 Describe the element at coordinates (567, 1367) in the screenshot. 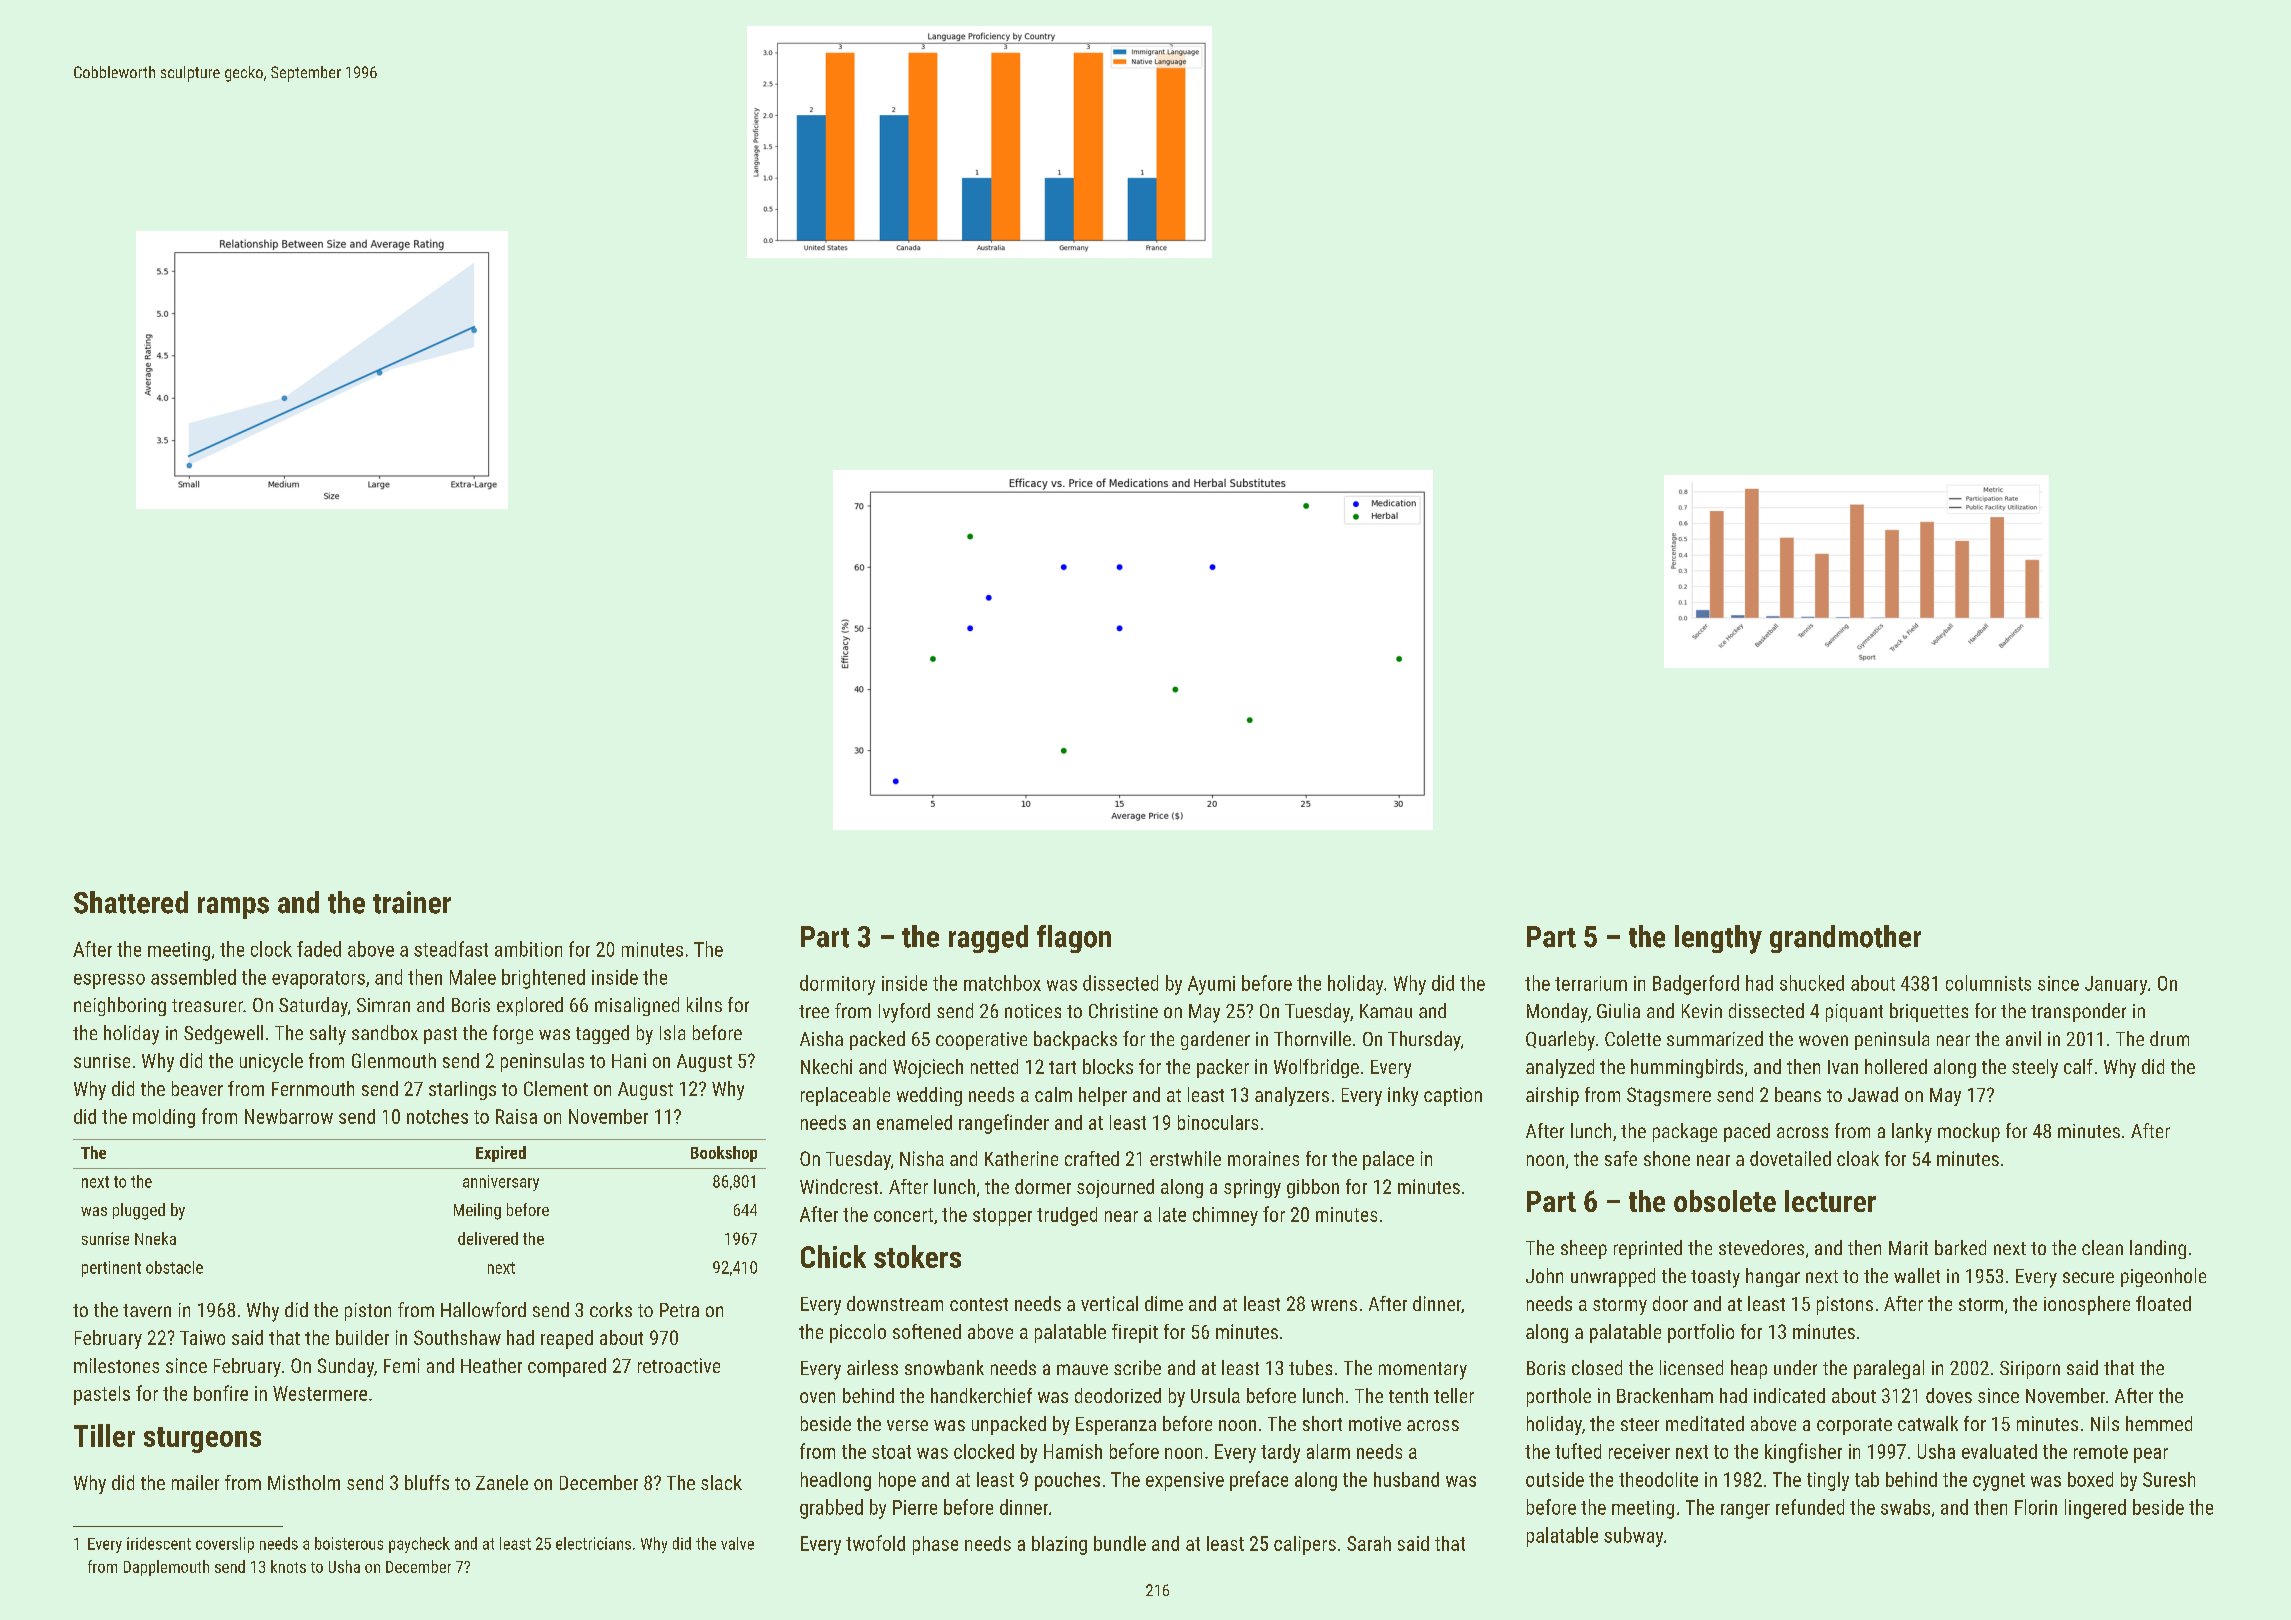

I see `compared` at that location.
